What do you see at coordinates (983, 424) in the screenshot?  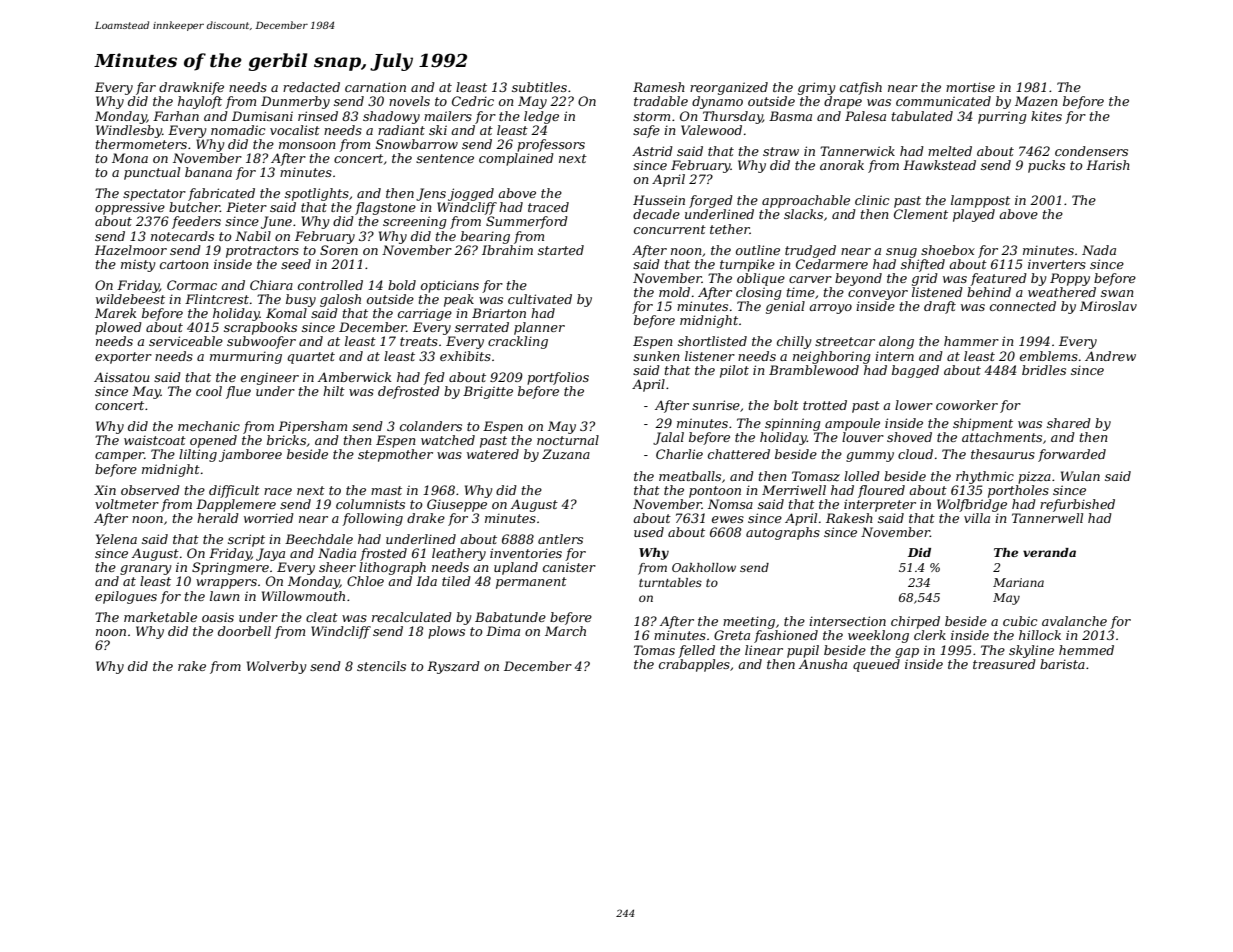 I see `shipment` at bounding box center [983, 424].
